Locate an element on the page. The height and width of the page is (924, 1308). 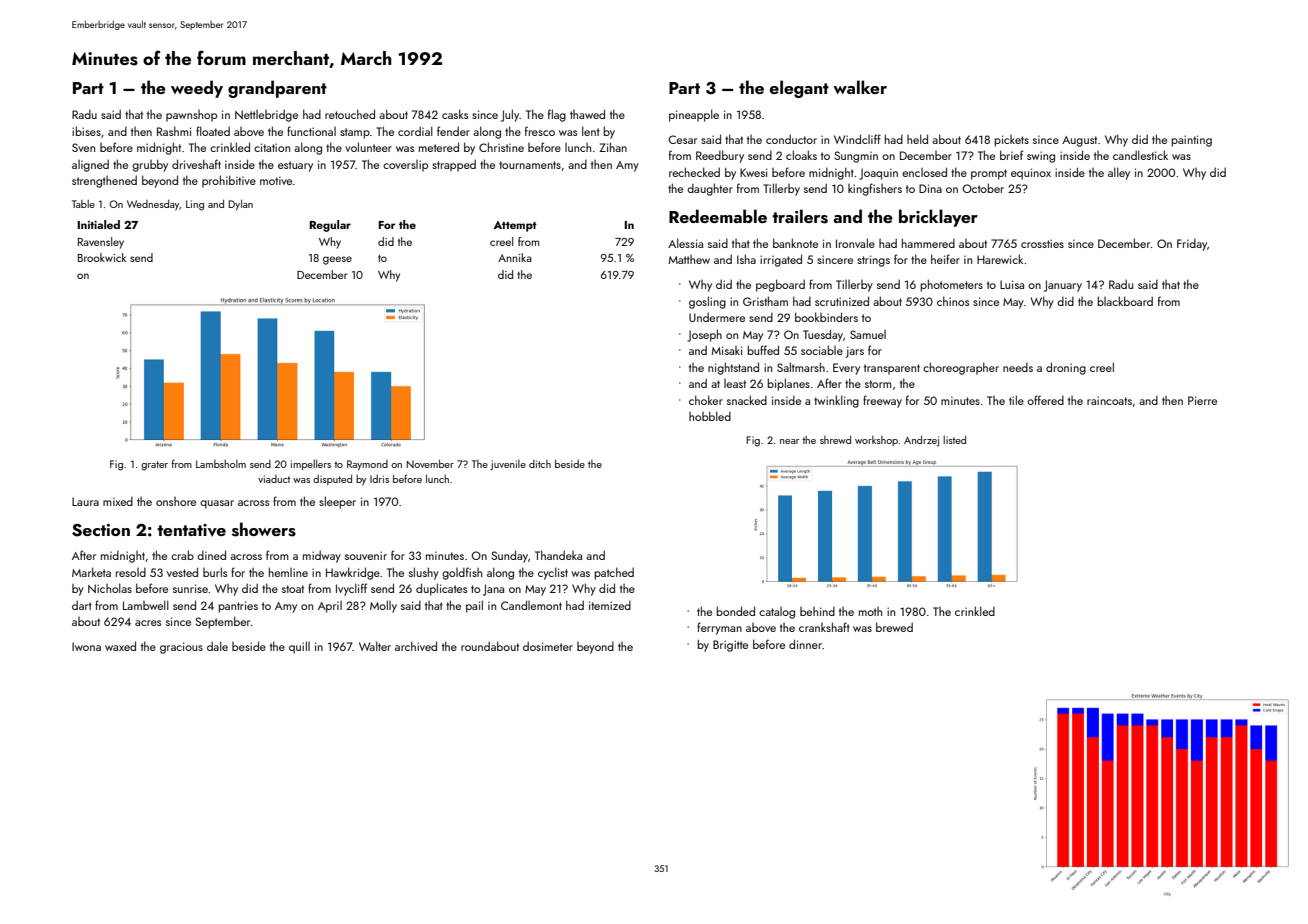
geese is located at coordinates (337, 260).
